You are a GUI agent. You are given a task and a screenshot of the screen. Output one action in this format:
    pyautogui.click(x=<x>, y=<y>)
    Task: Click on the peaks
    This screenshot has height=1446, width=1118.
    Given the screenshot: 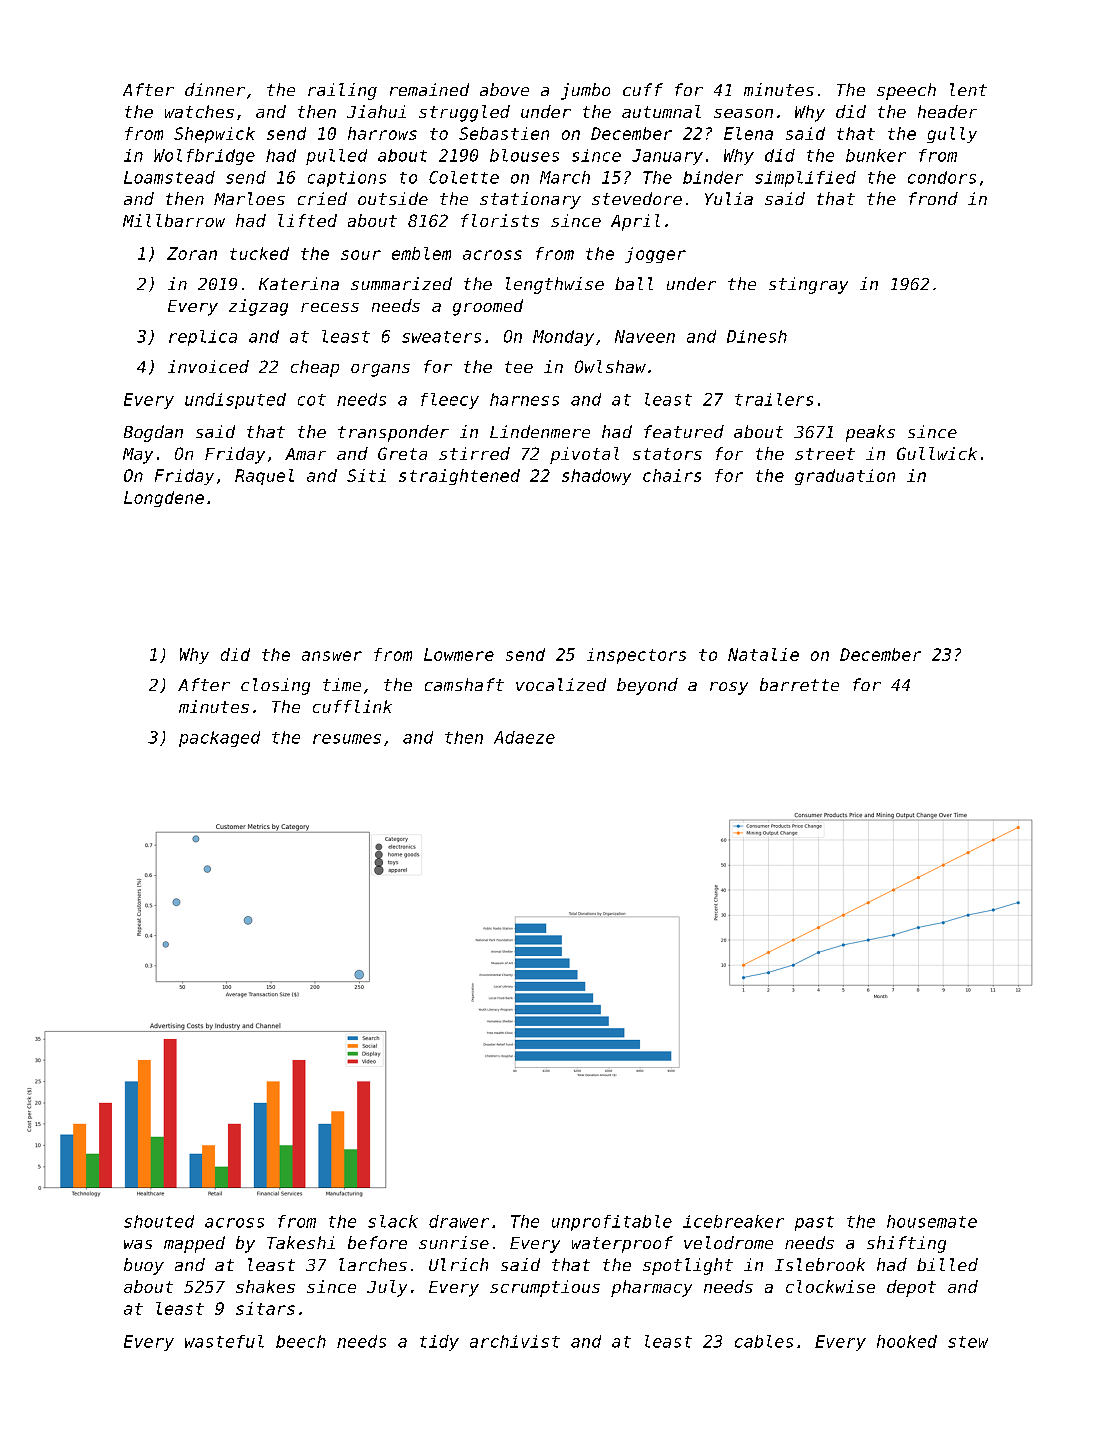 What is the action you would take?
    pyautogui.click(x=870, y=433)
